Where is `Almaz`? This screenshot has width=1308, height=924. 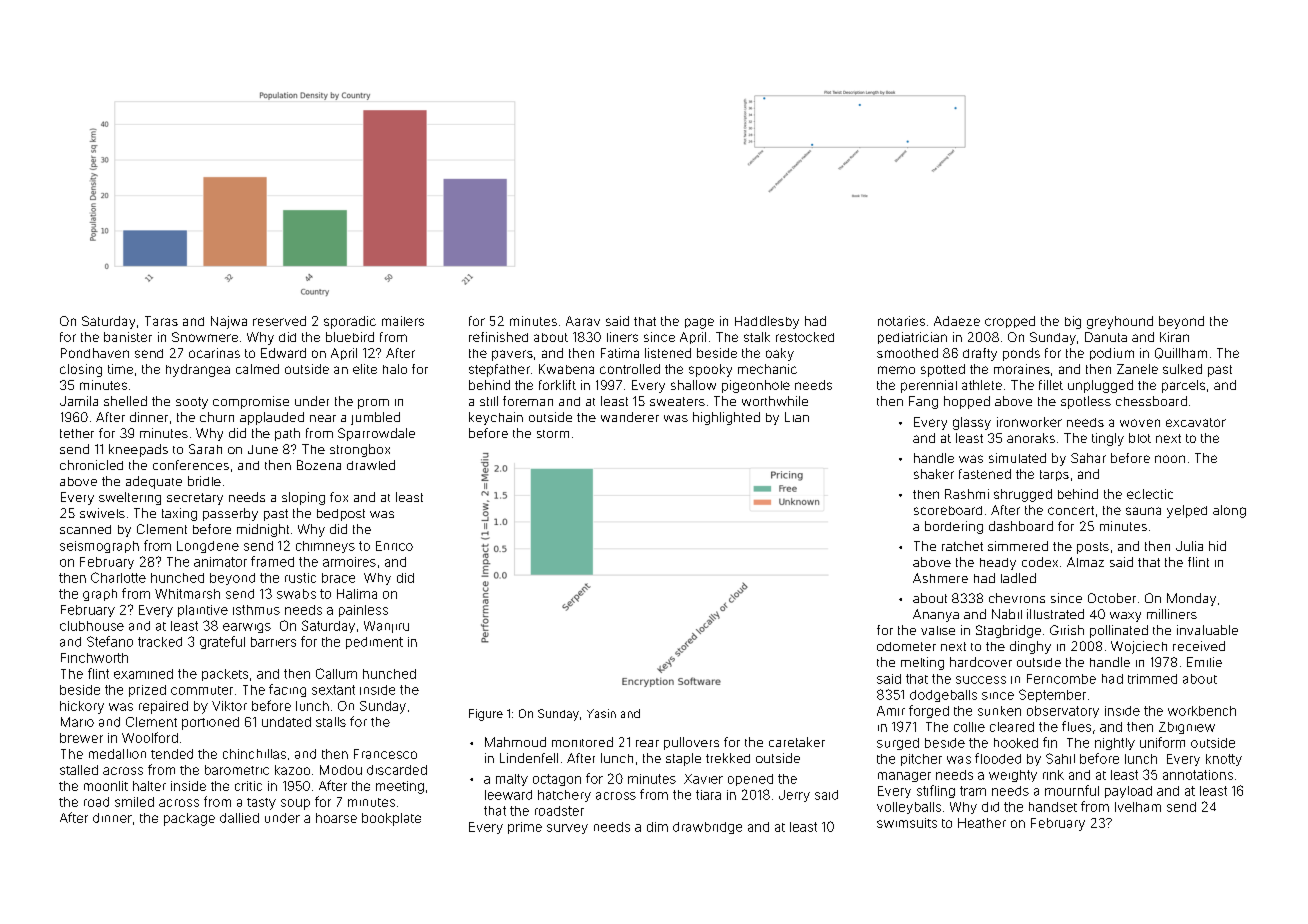
Almaz is located at coordinates (1085, 562).
